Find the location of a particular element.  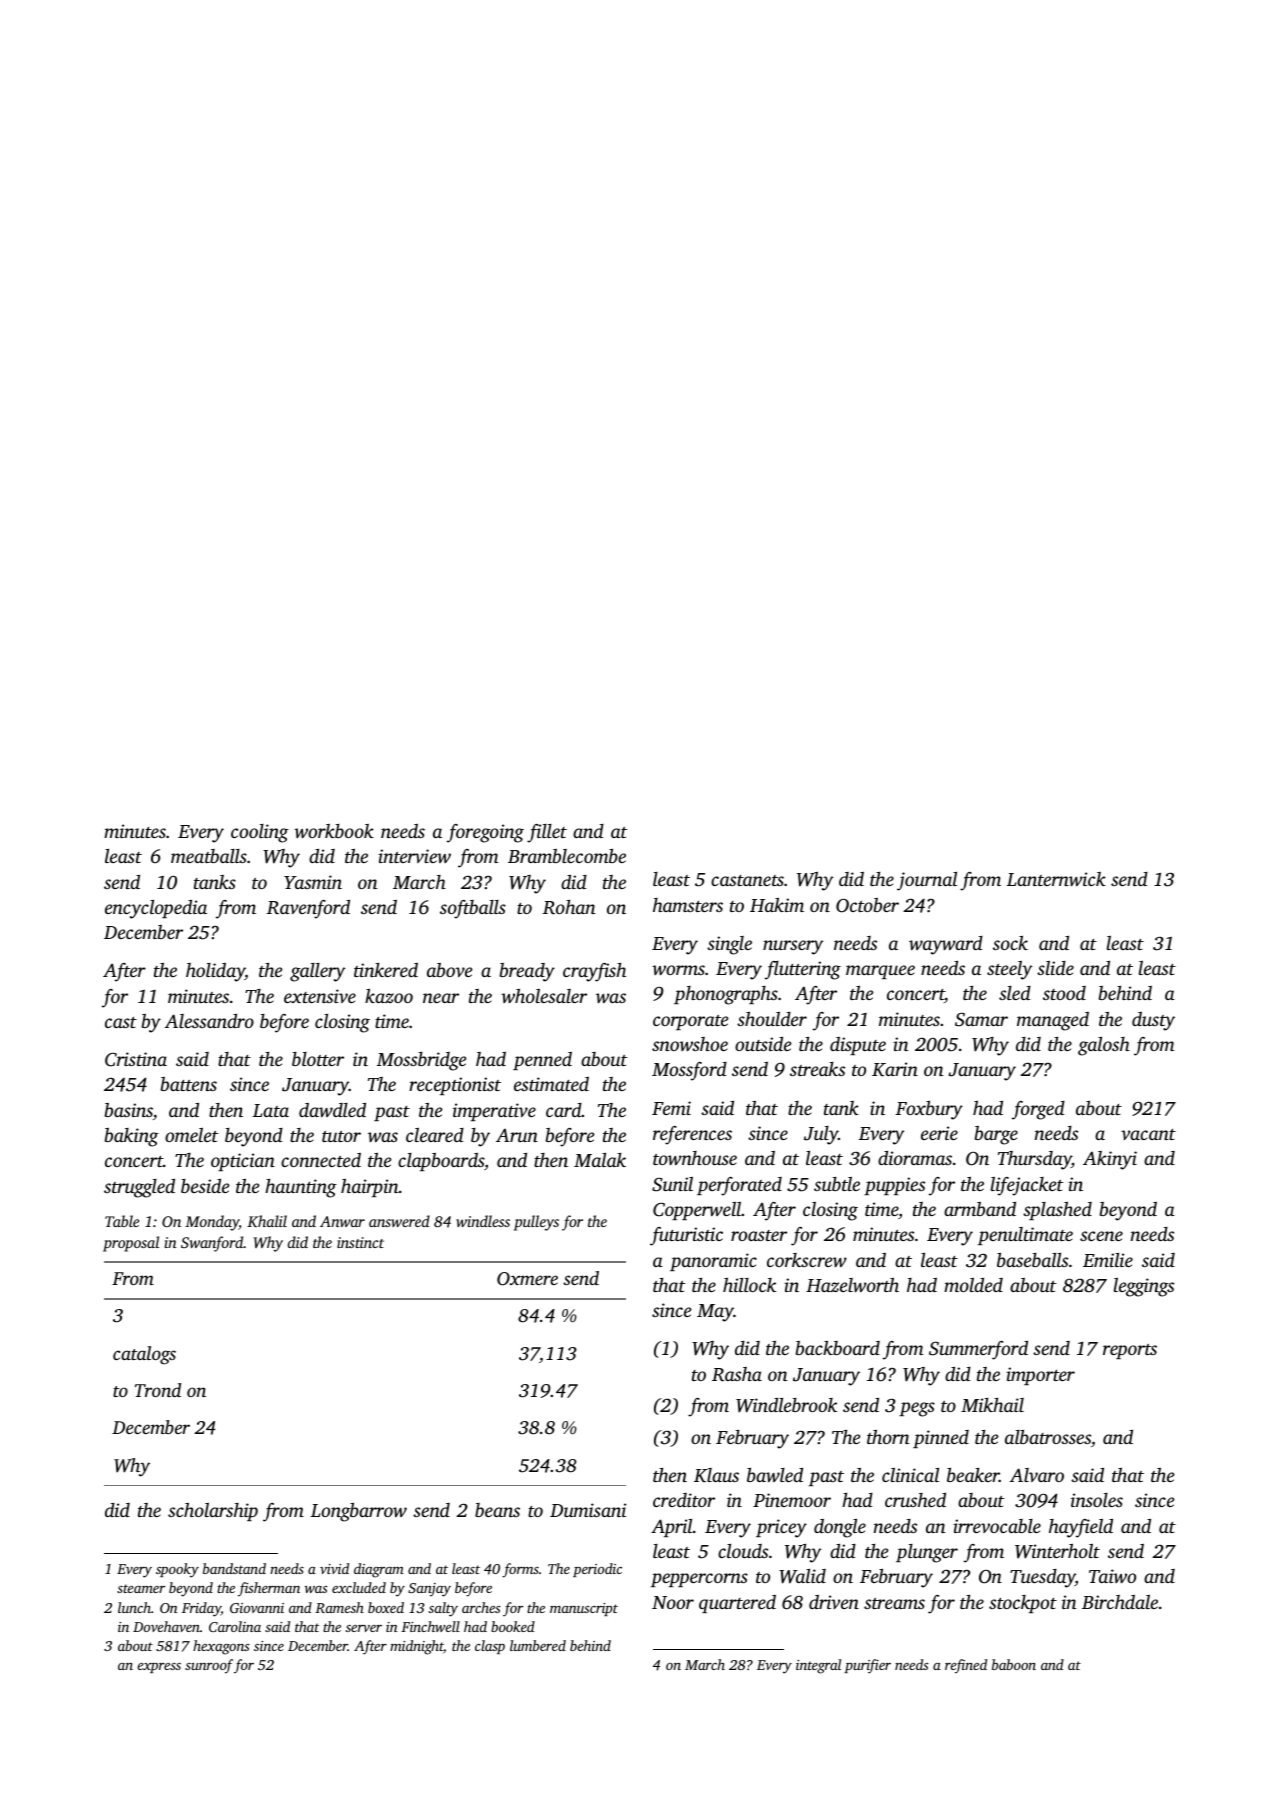

corkscrew is located at coordinates (807, 1260).
